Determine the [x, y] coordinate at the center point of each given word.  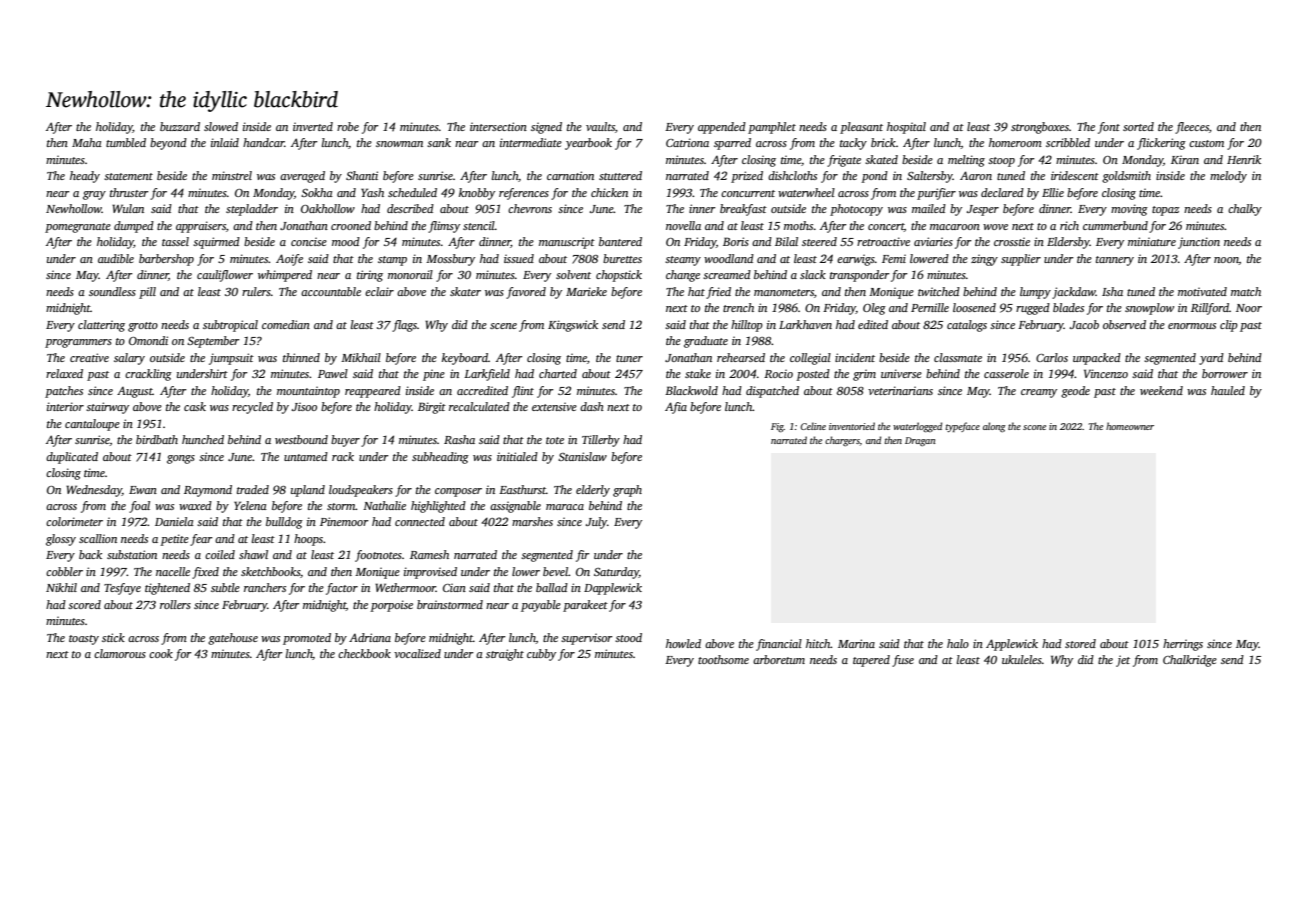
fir [582, 556]
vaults [600, 126]
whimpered [285, 276]
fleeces [1192, 128]
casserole [1006, 373]
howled [683, 643]
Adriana [370, 637]
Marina [856, 643]
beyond [168, 144]
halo [958, 643]
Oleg [874, 309]
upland [308, 491]
